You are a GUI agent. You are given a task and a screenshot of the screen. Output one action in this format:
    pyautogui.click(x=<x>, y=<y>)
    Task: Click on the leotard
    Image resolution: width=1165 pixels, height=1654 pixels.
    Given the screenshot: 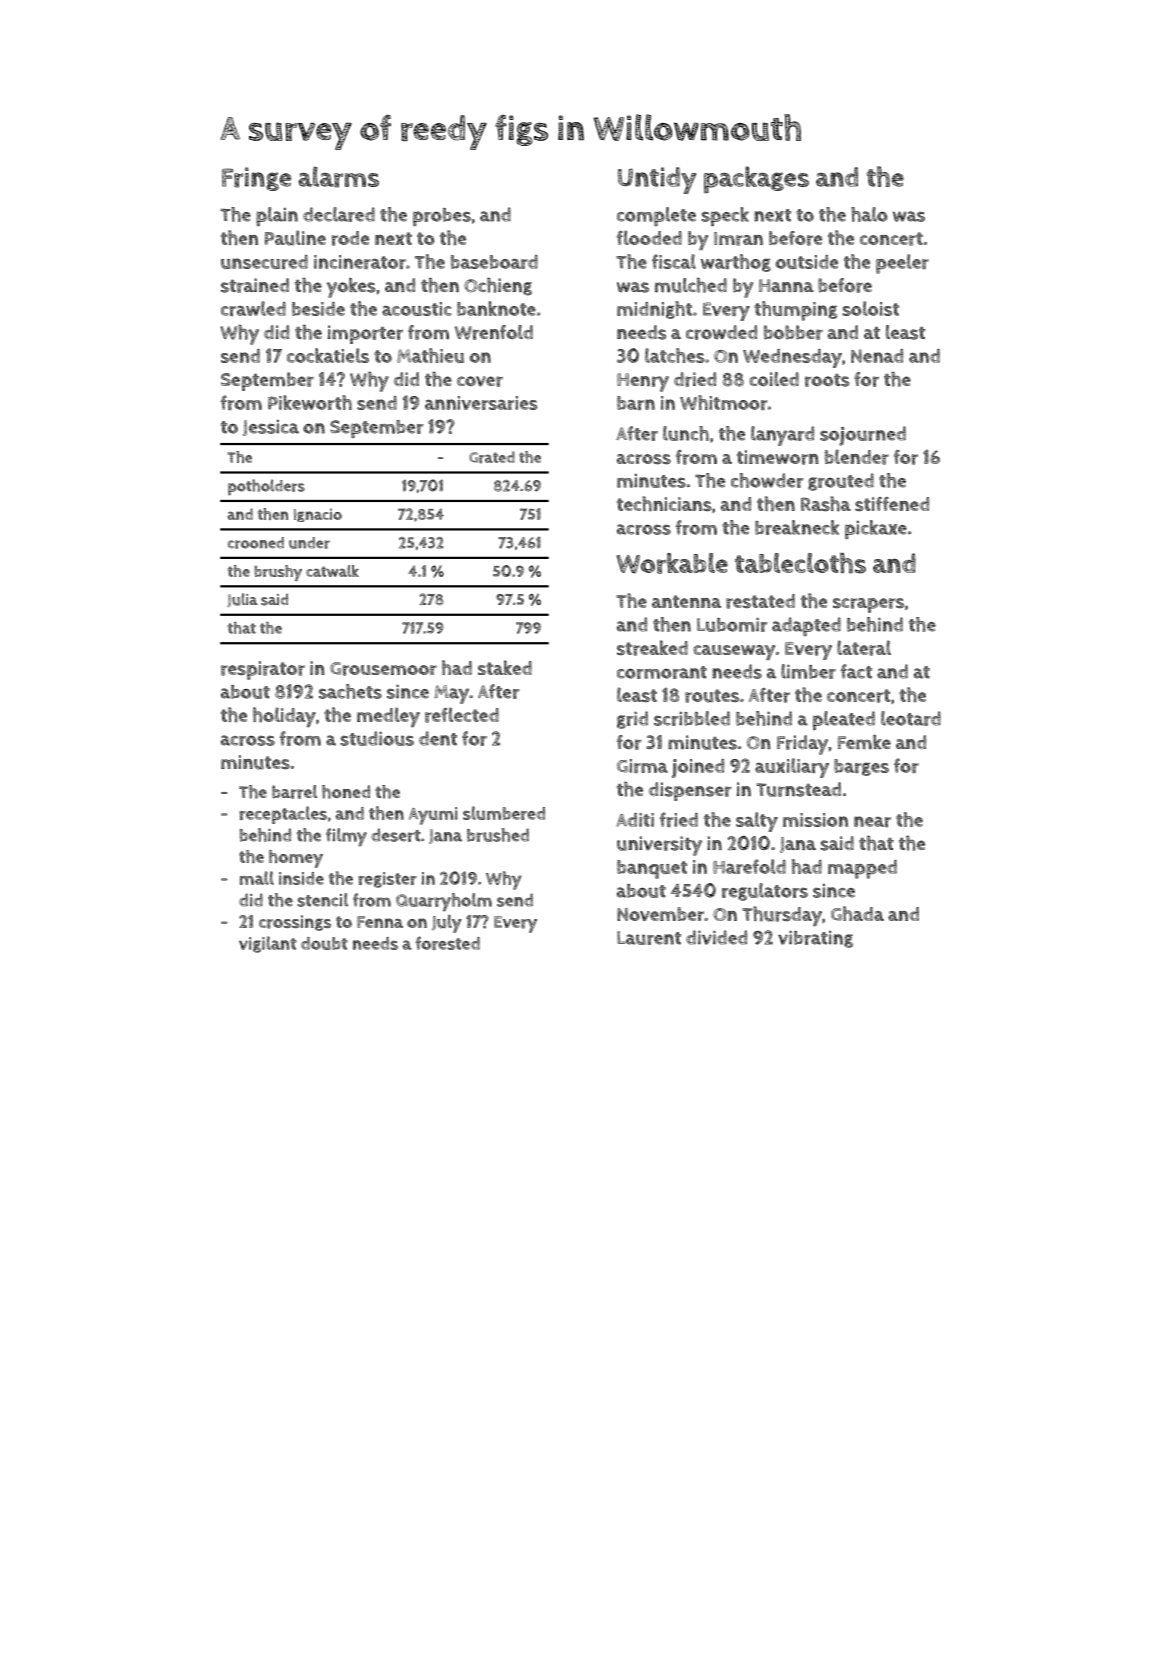 What is the action you would take?
    pyautogui.click(x=911, y=718)
